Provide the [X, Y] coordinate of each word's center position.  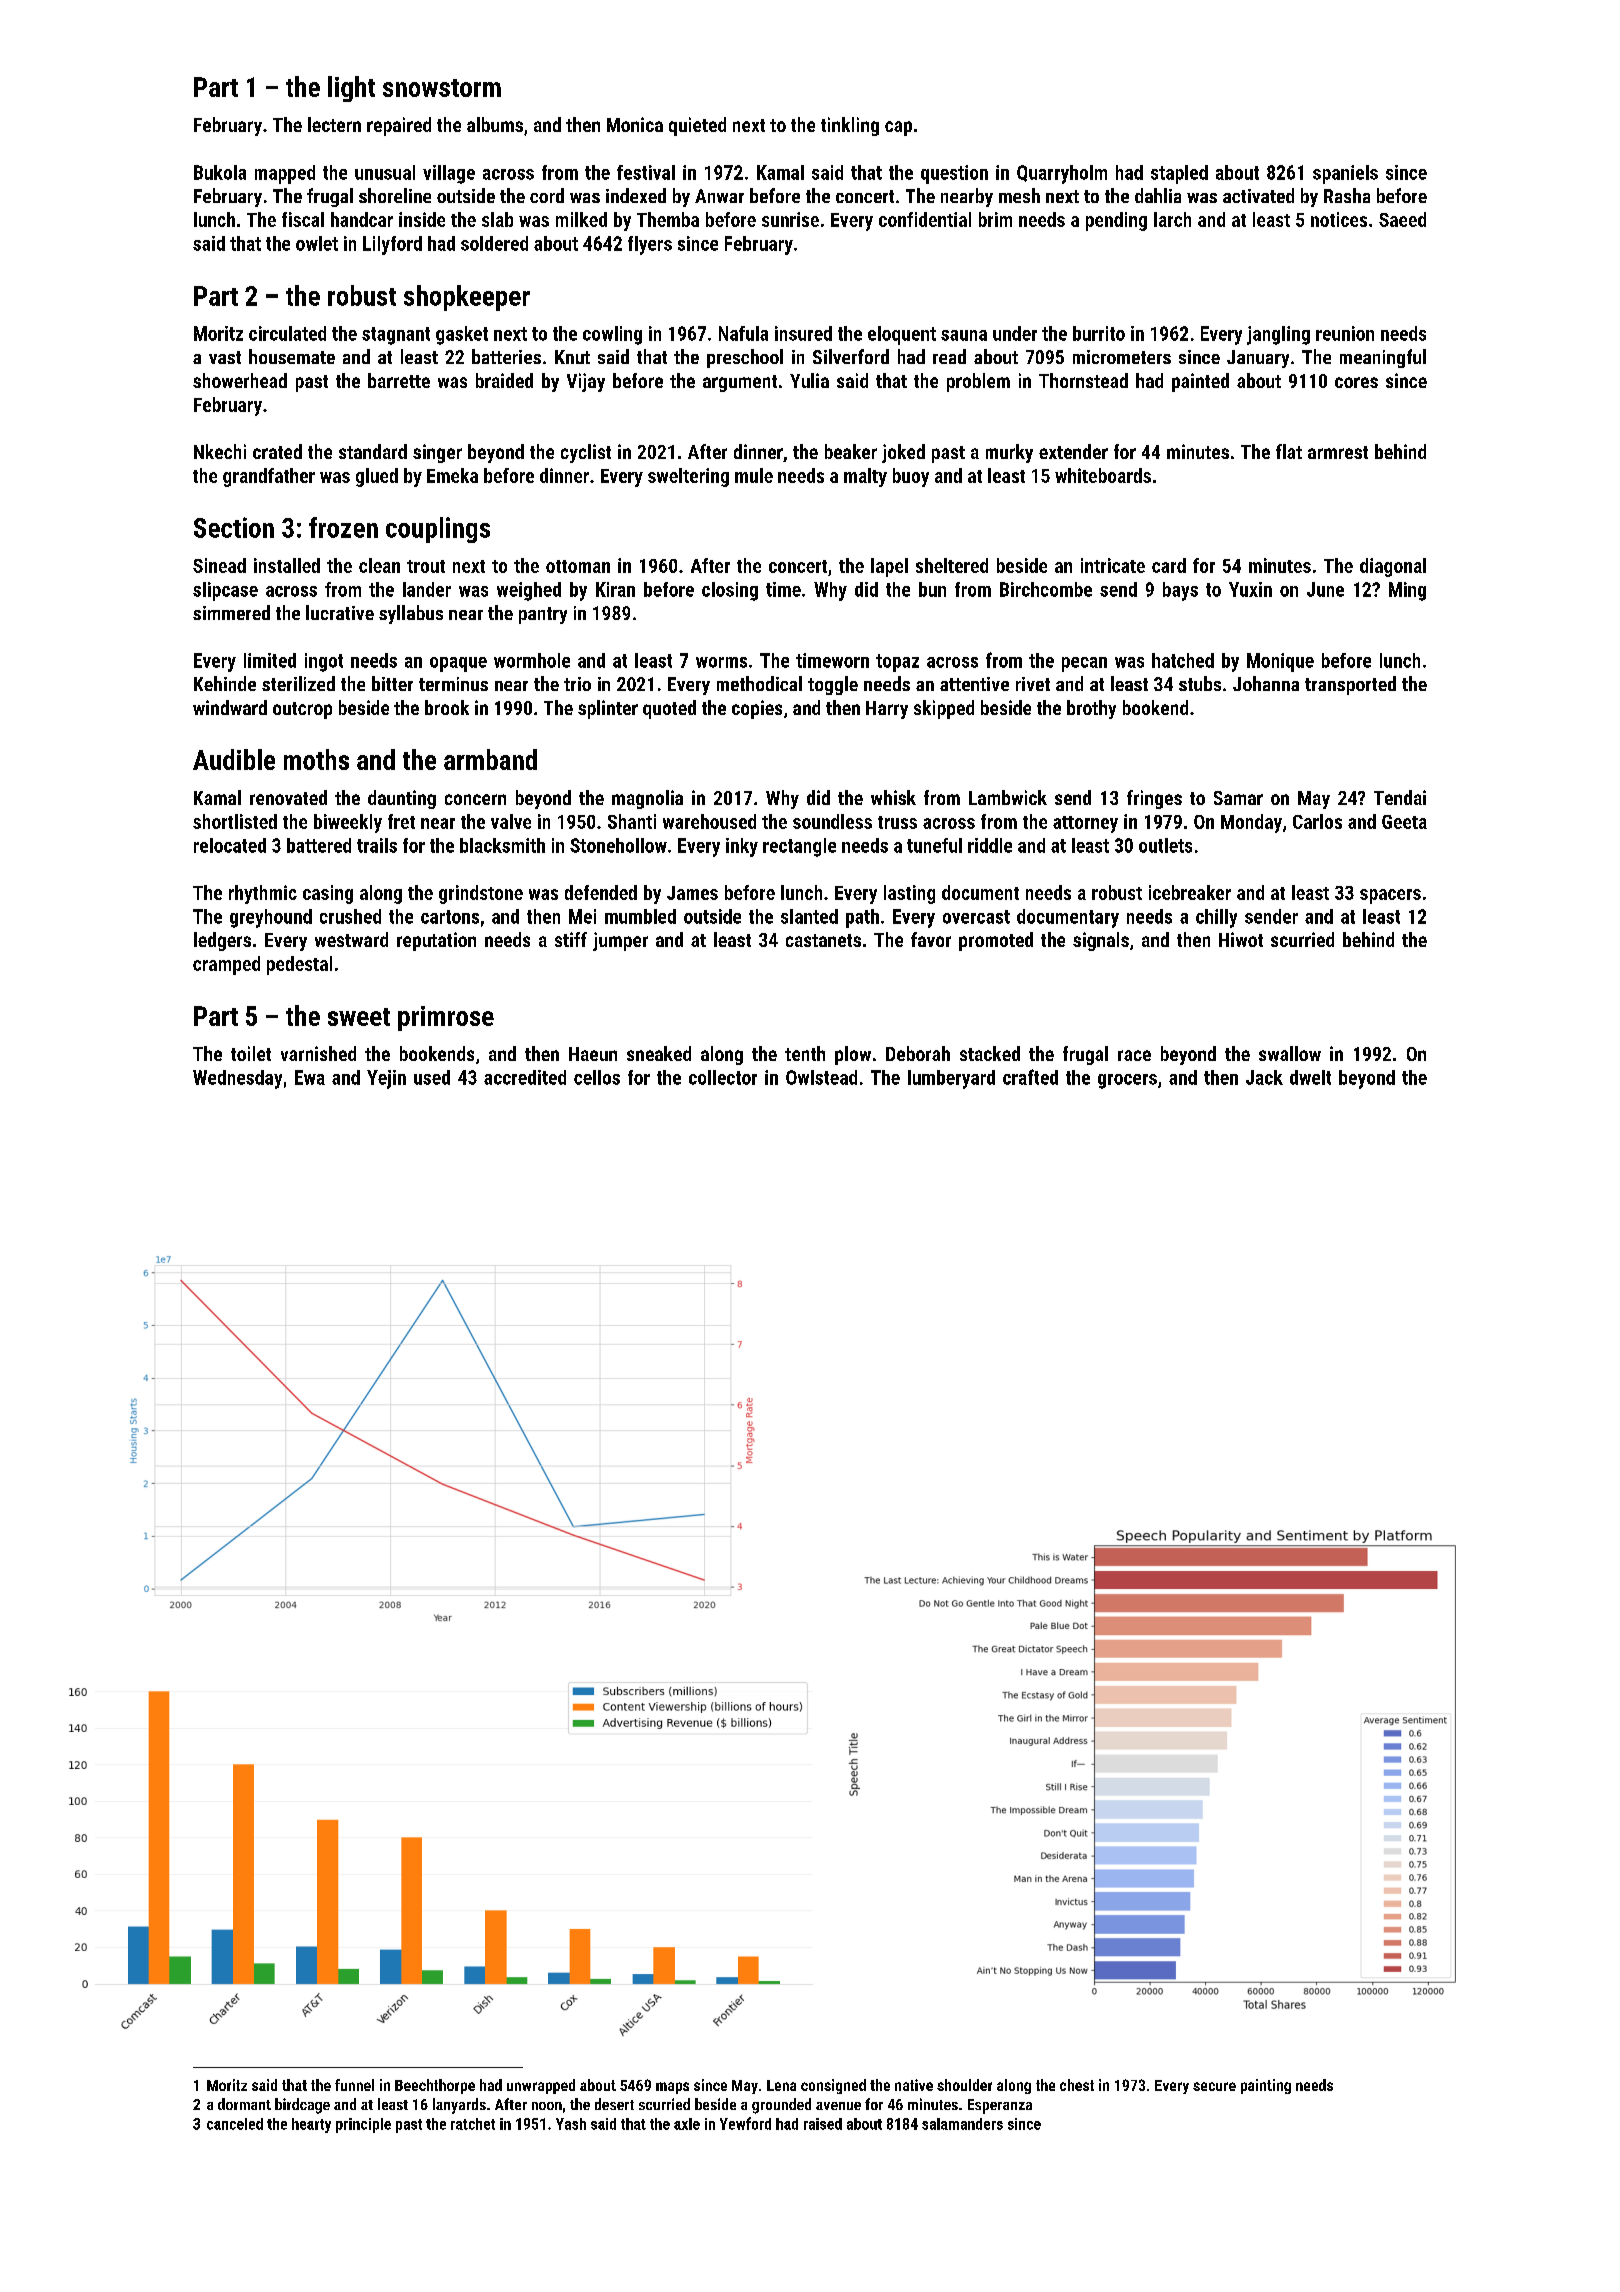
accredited [525, 1077]
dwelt [1310, 1077]
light [351, 89]
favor [931, 939]
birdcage [302, 2106]
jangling [1278, 335]
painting [1266, 2086]
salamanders [962, 2124]
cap [898, 128]
